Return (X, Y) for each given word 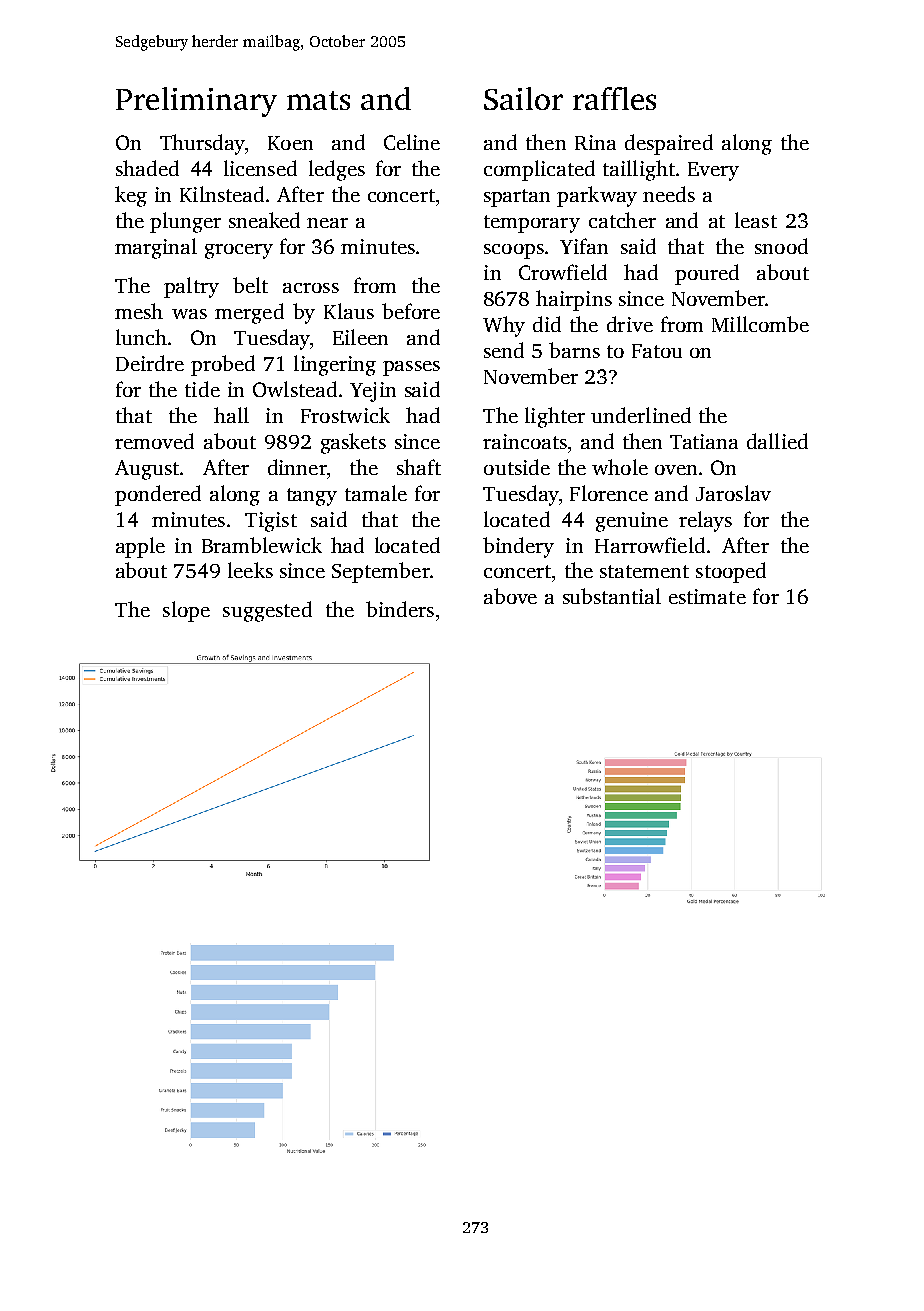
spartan (517, 198)
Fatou (657, 351)
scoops (514, 251)
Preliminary (196, 102)
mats (318, 100)
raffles (614, 98)
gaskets (353, 443)
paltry (191, 287)
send (504, 350)
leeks (250, 570)
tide (202, 389)
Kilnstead (222, 194)
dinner (297, 467)
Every (713, 171)
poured (707, 274)
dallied (777, 441)
